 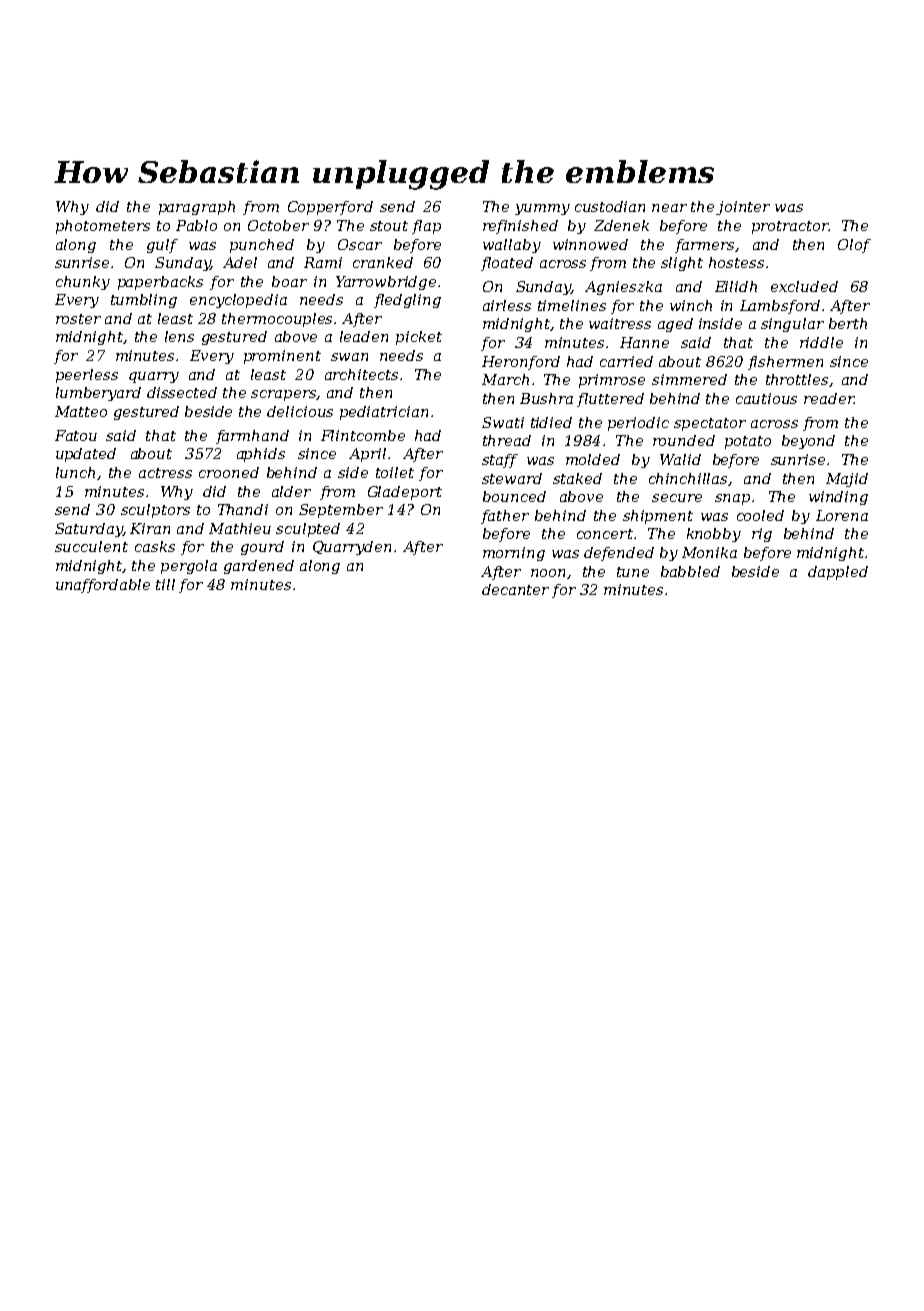 What do you see at coordinates (610, 206) in the document?
I see `custodian` at bounding box center [610, 206].
